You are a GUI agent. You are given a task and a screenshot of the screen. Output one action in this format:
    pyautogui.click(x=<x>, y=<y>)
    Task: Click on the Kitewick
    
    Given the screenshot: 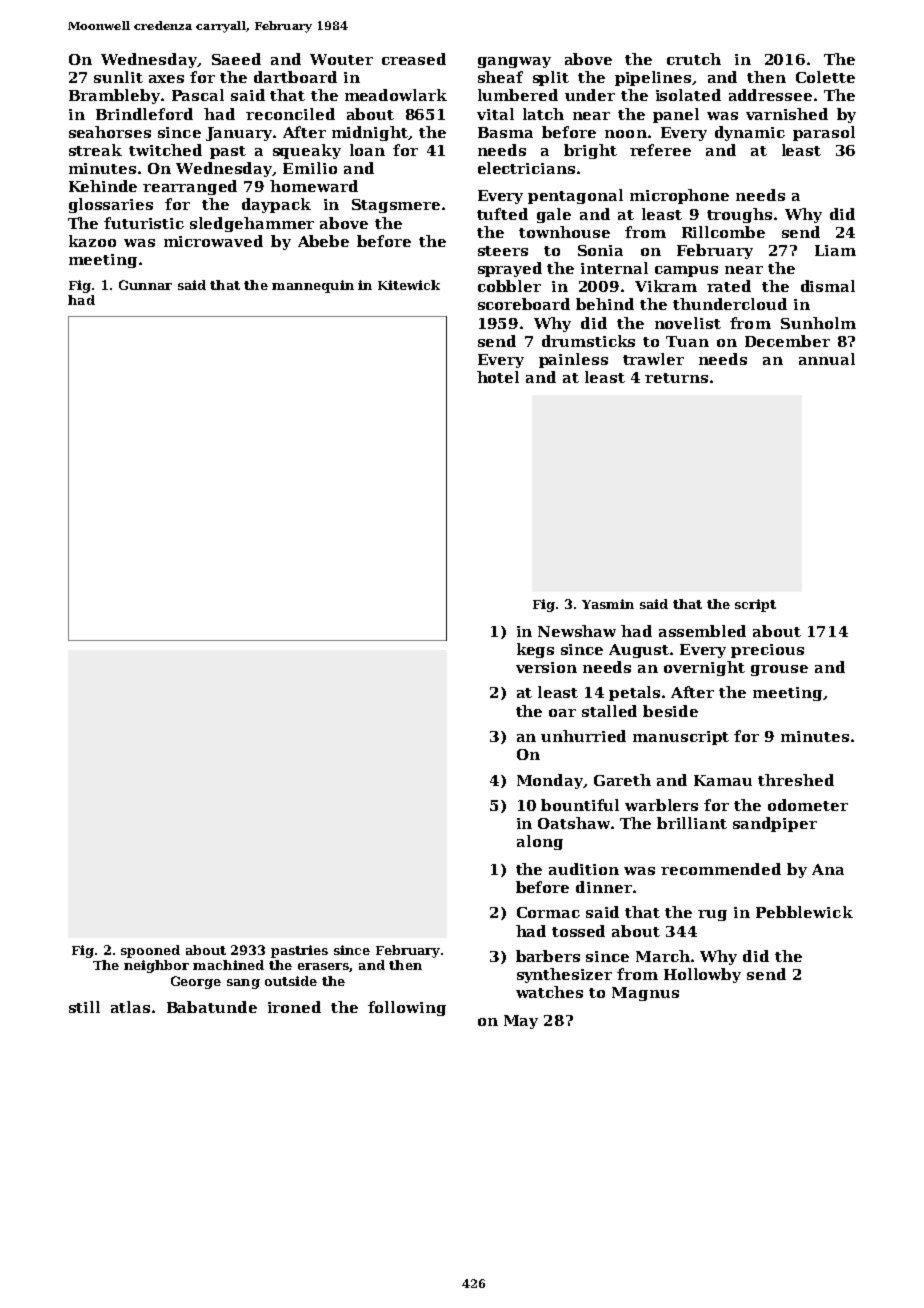 What is the action you would take?
    pyautogui.click(x=409, y=285)
